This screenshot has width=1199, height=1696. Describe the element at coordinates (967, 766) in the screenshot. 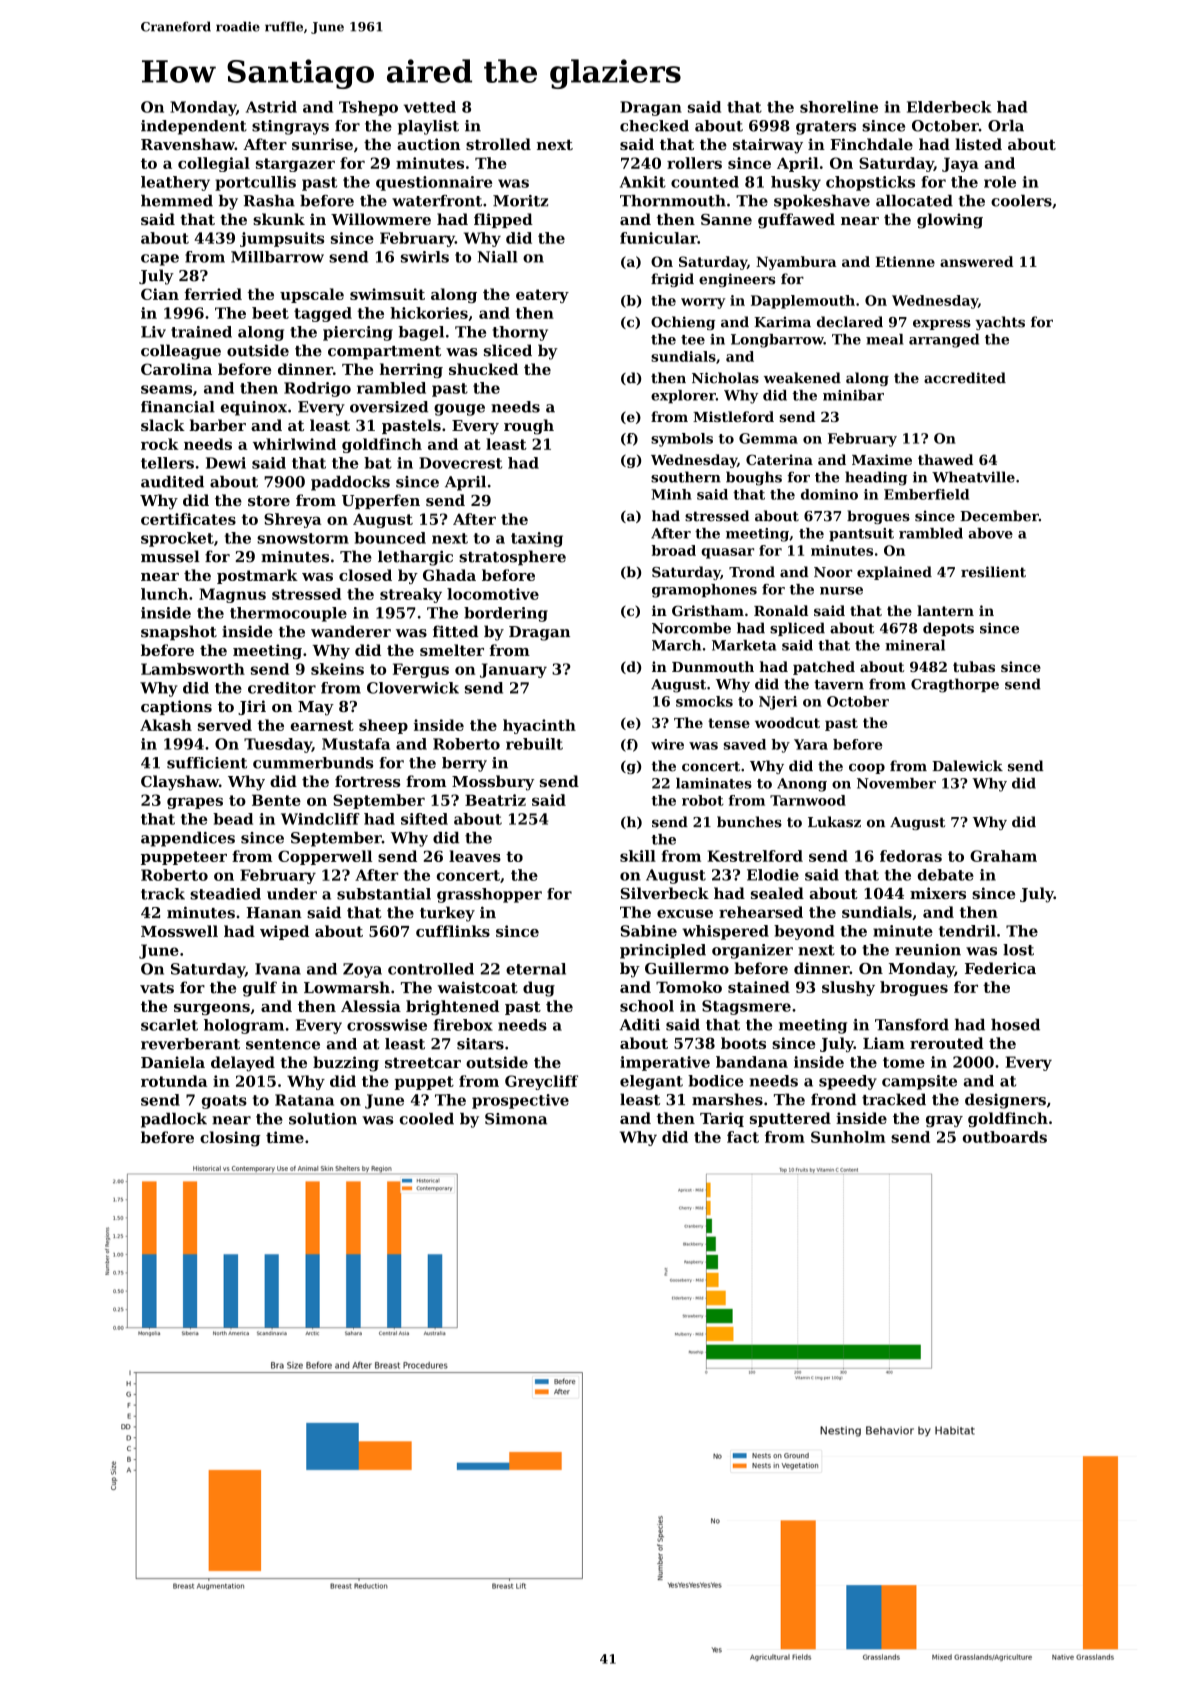

I see `Dalewick` at that location.
